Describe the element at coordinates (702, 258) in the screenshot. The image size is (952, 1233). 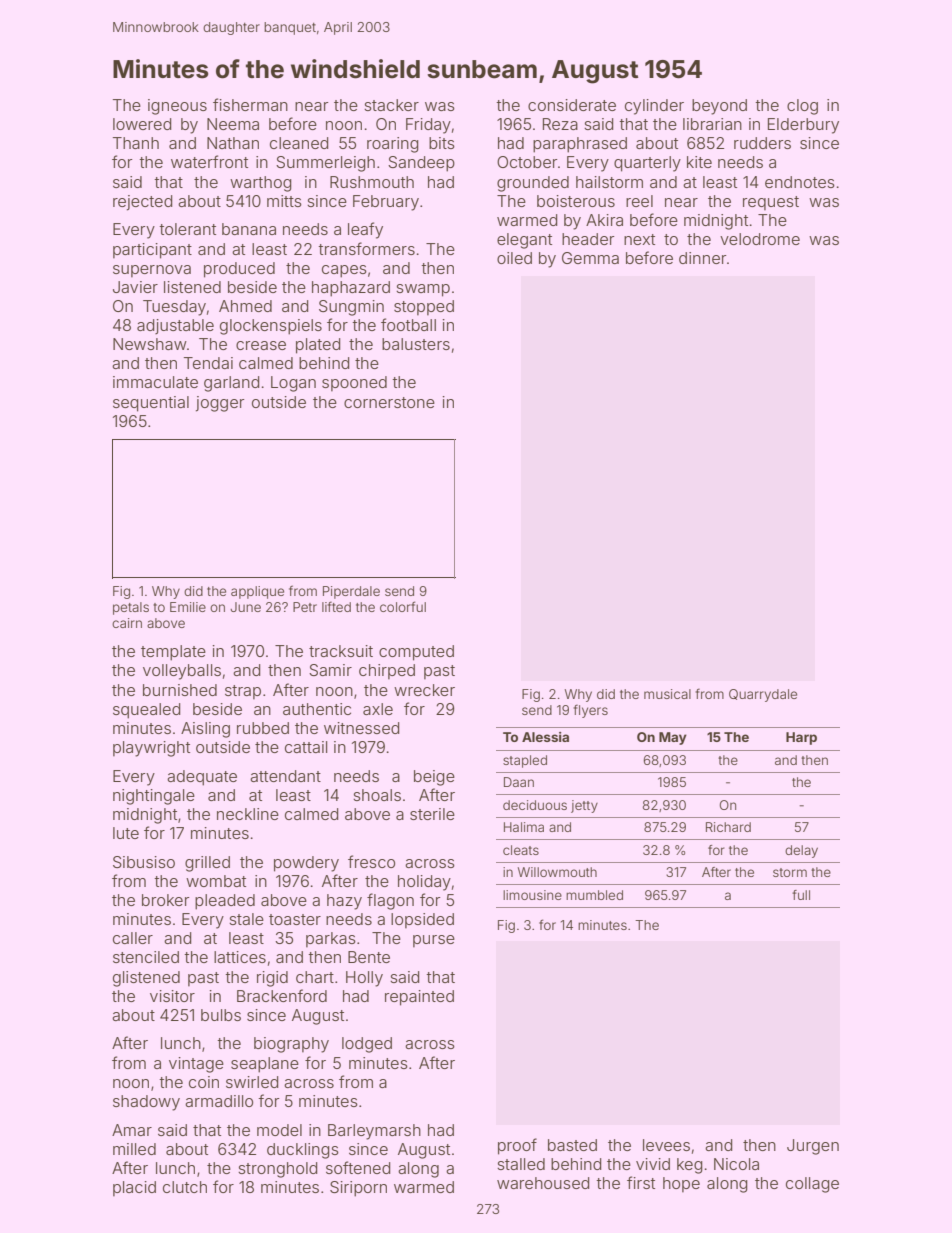
I see `dinner` at that location.
